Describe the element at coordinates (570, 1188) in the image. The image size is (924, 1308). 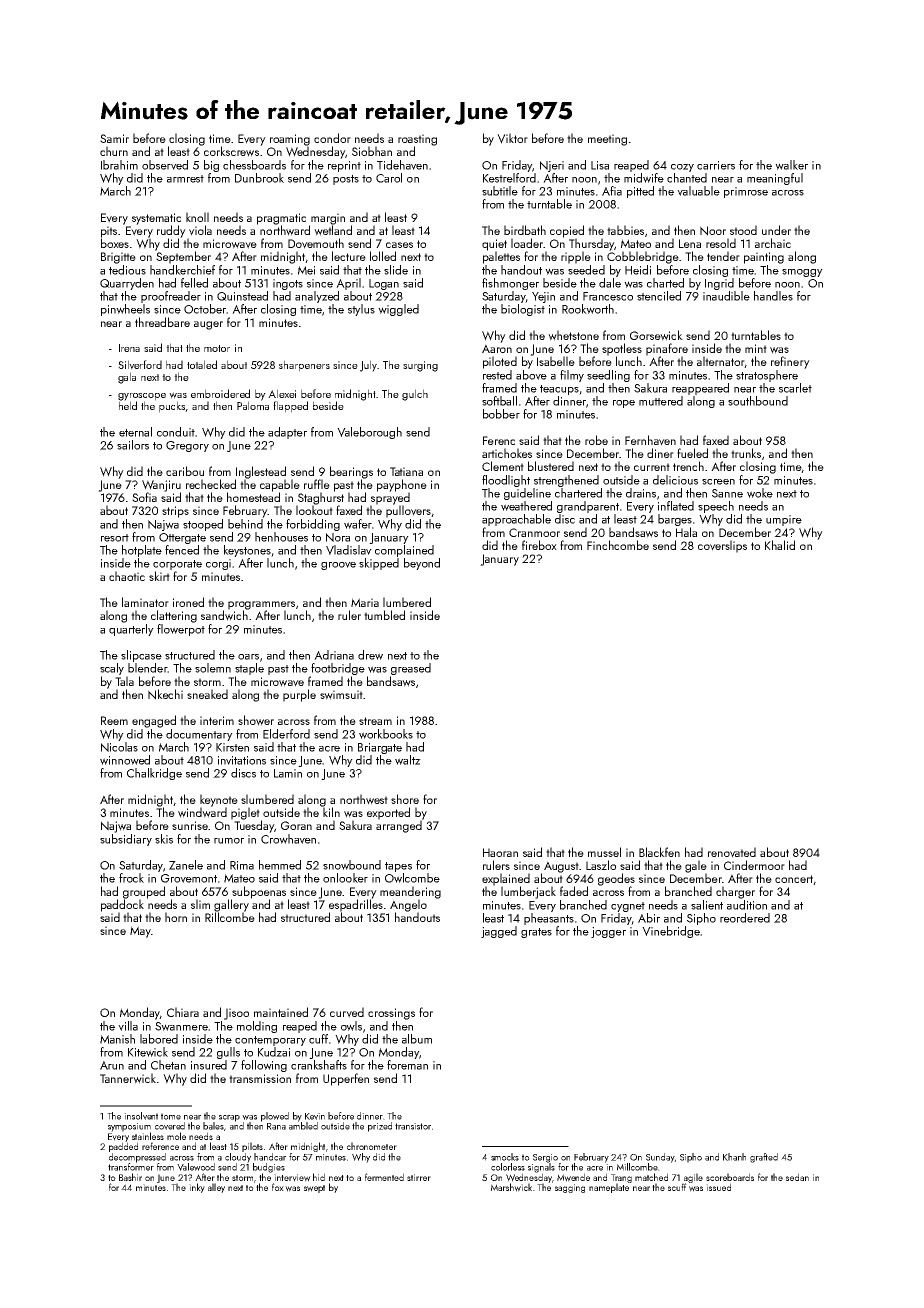
I see `sagging` at that location.
